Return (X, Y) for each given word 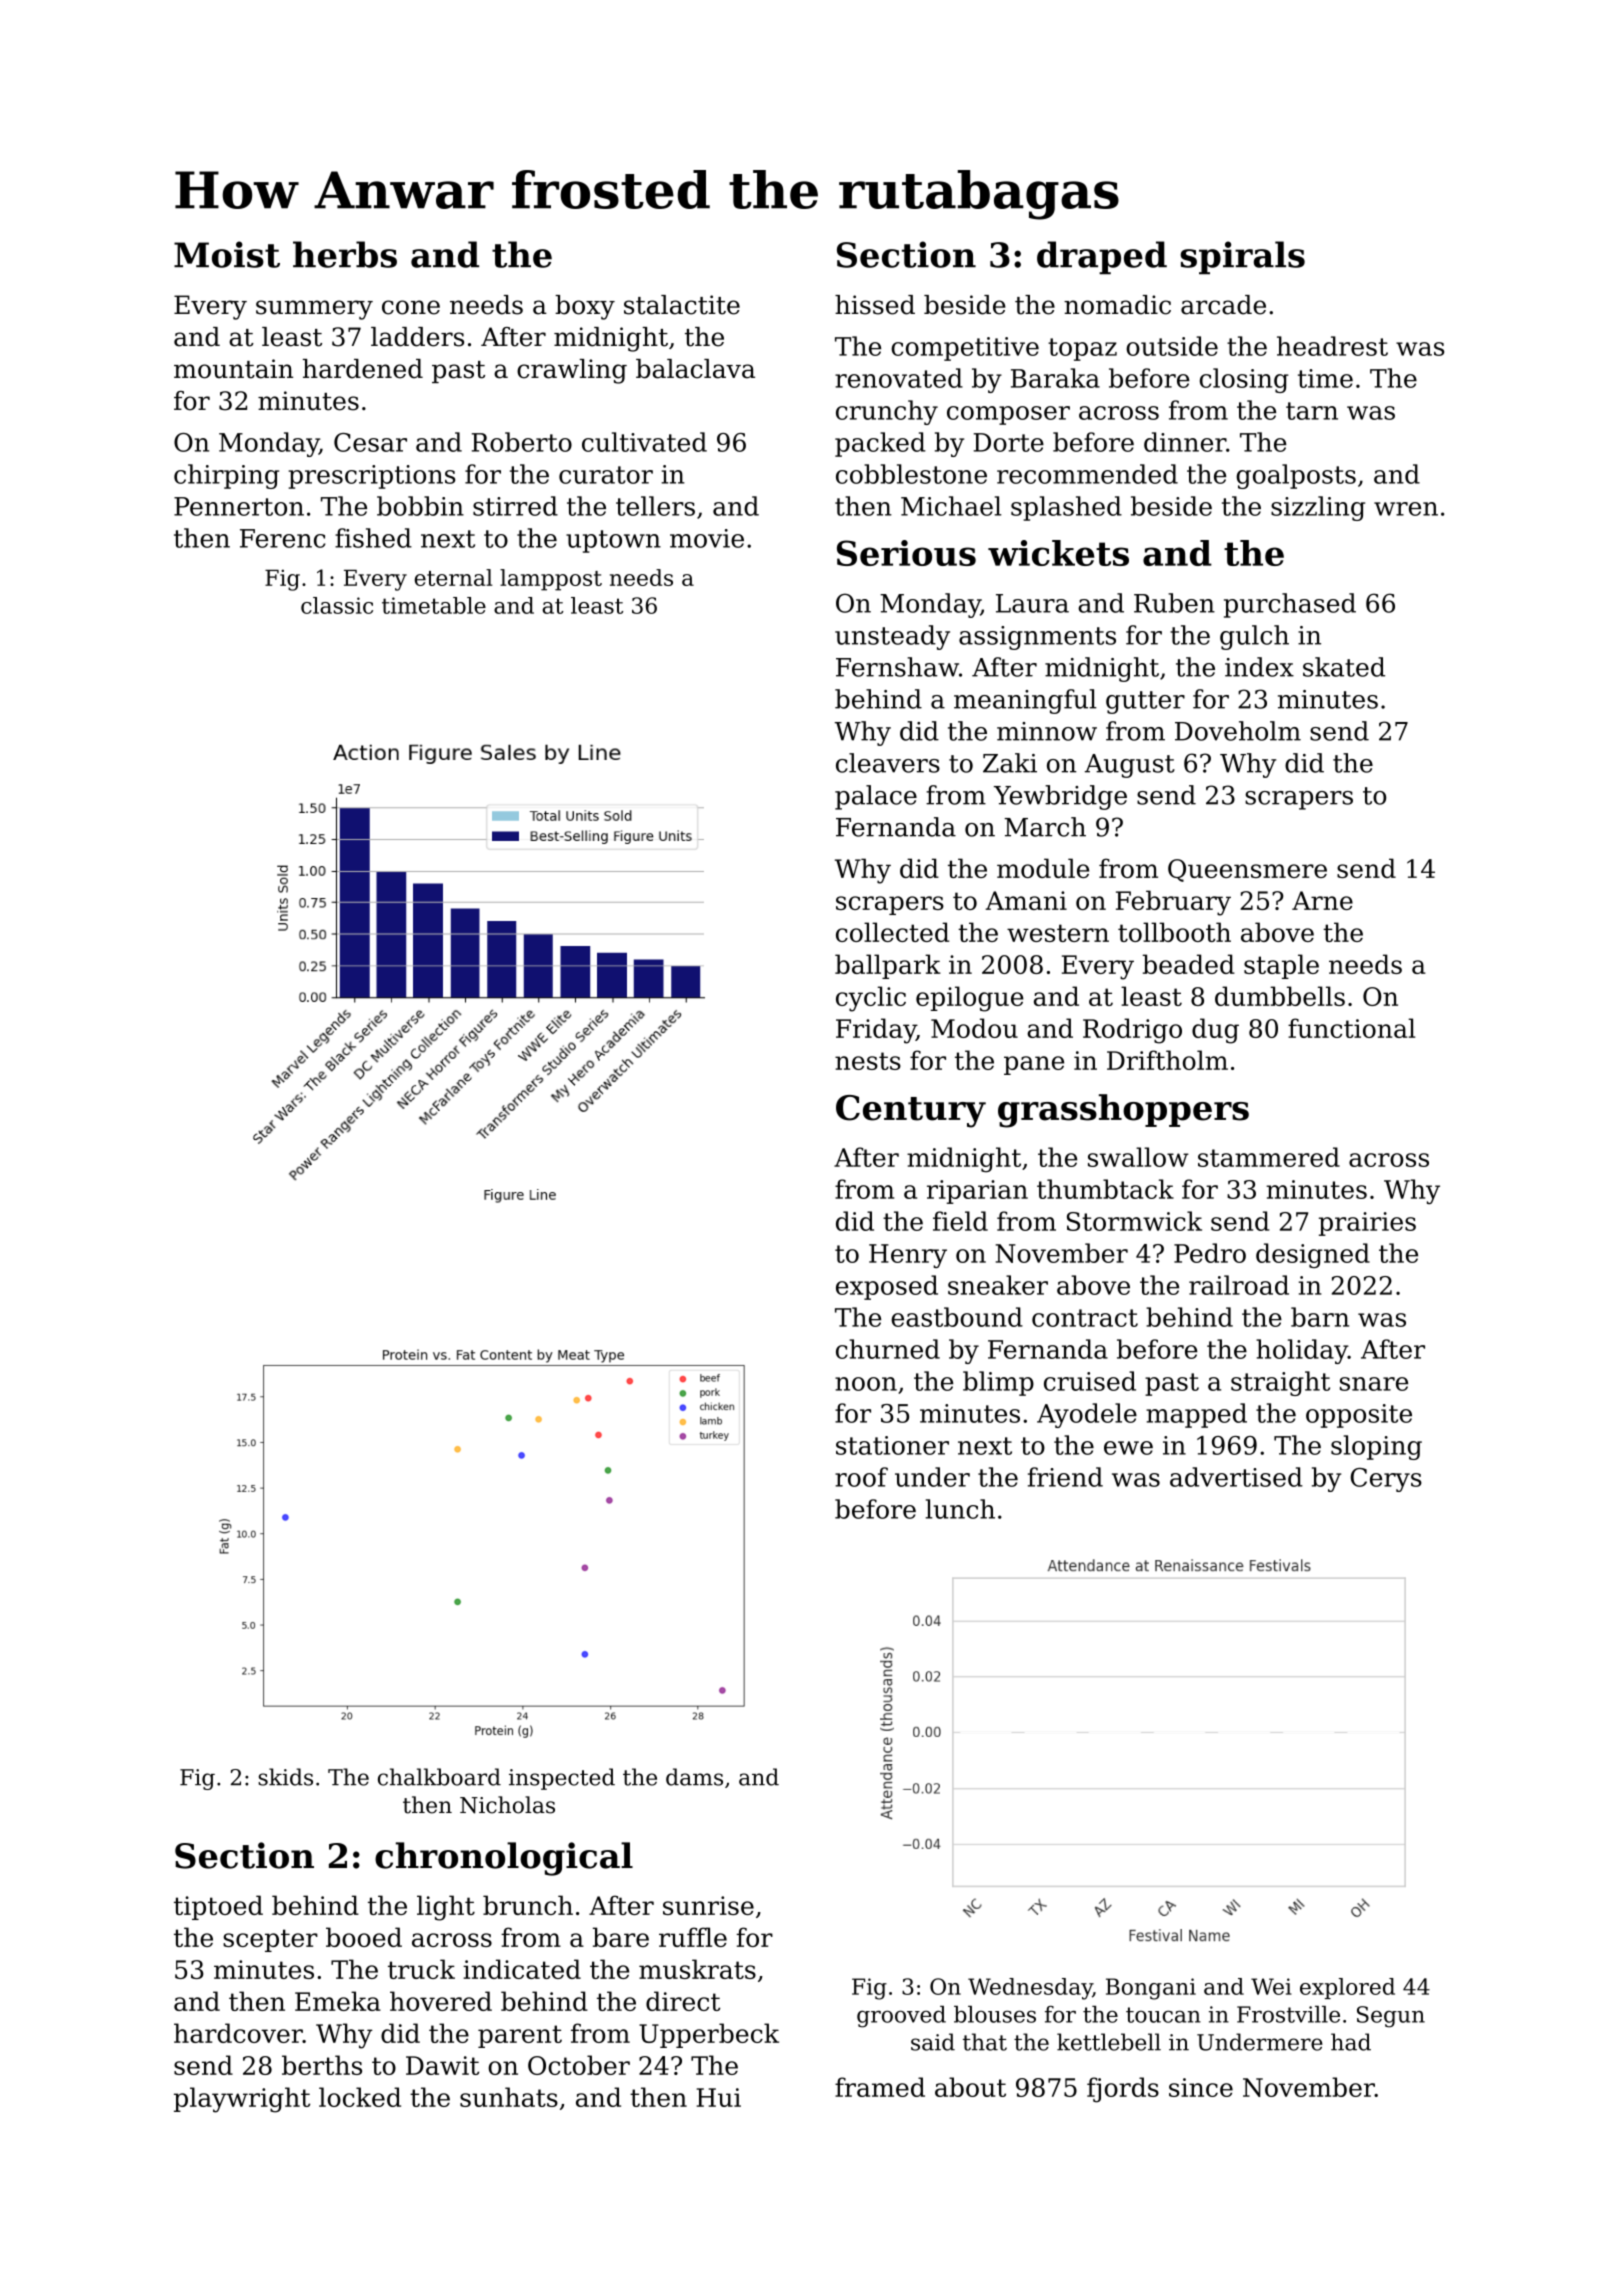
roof (861, 1477)
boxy (585, 307)
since (1201, 2087)
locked (360, 2097)
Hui (719, 2097)
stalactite (682, 305)
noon (866, 1384)
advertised (1236, 1477)
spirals (1242, 257)
